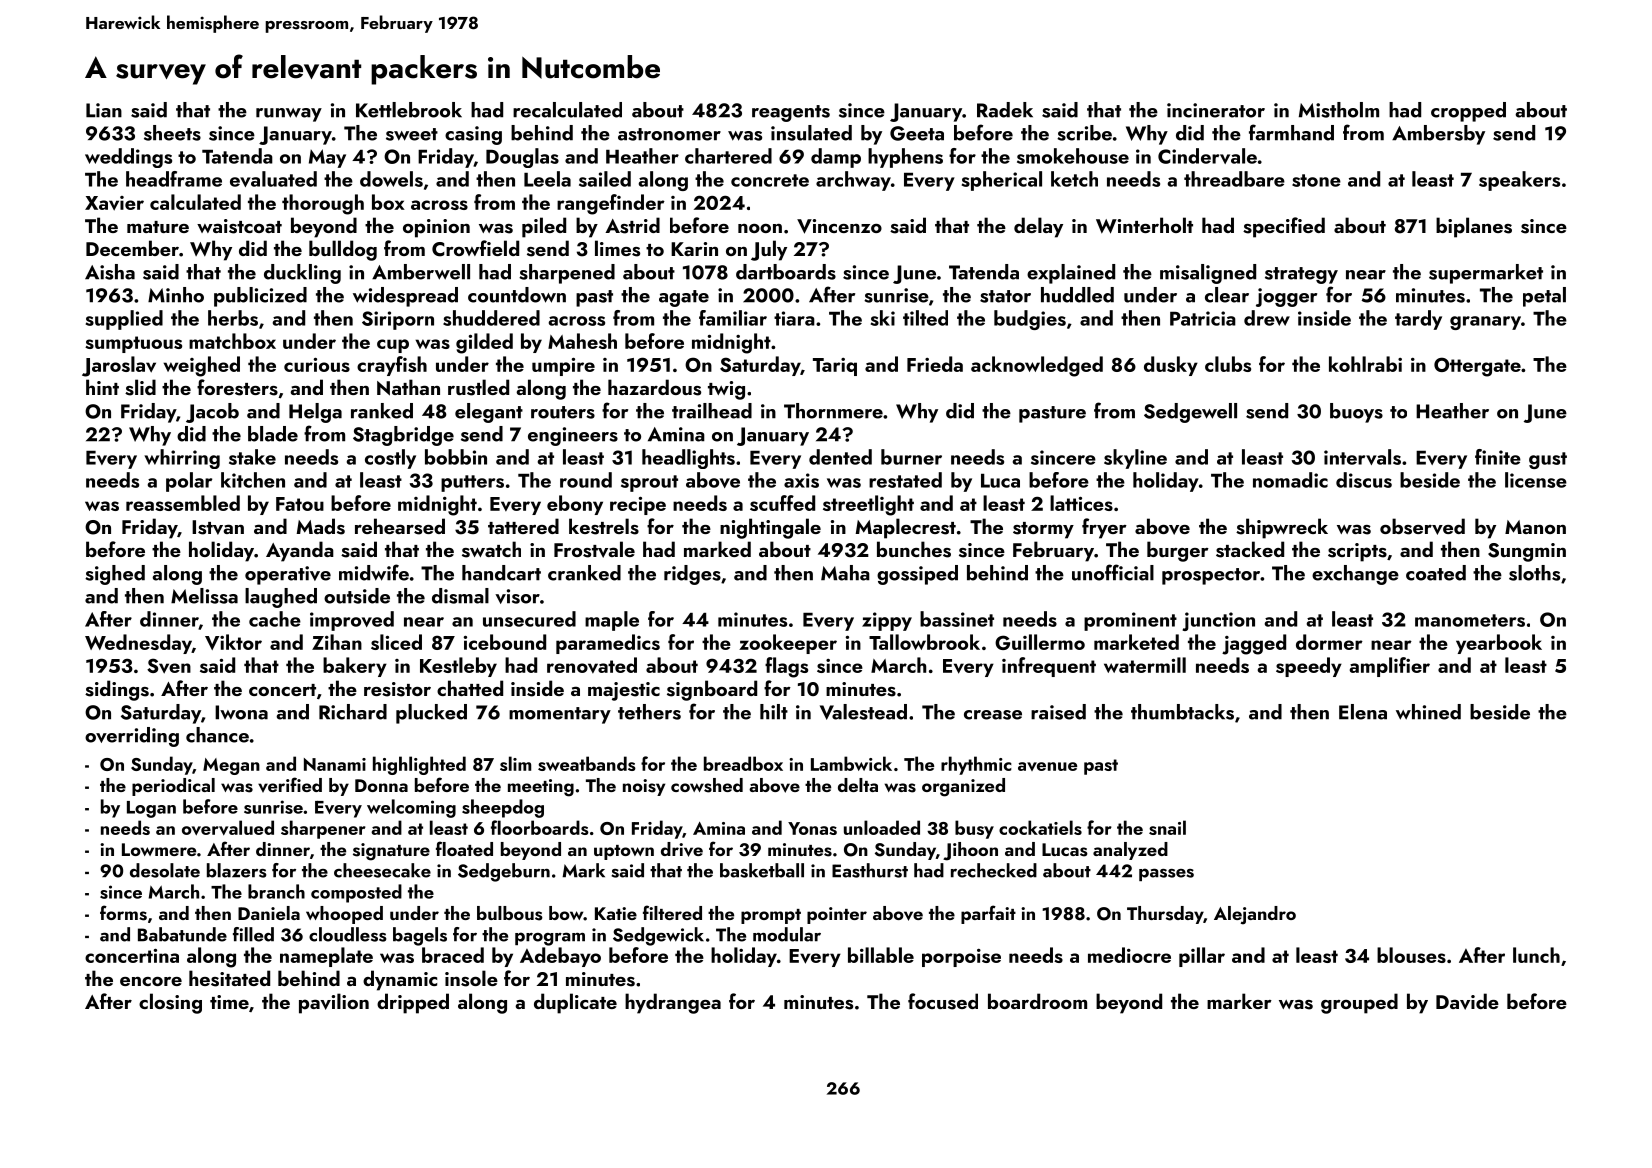 The image size is (1652, 1168). I want to click on Ottergate, so click(1477, 367).
